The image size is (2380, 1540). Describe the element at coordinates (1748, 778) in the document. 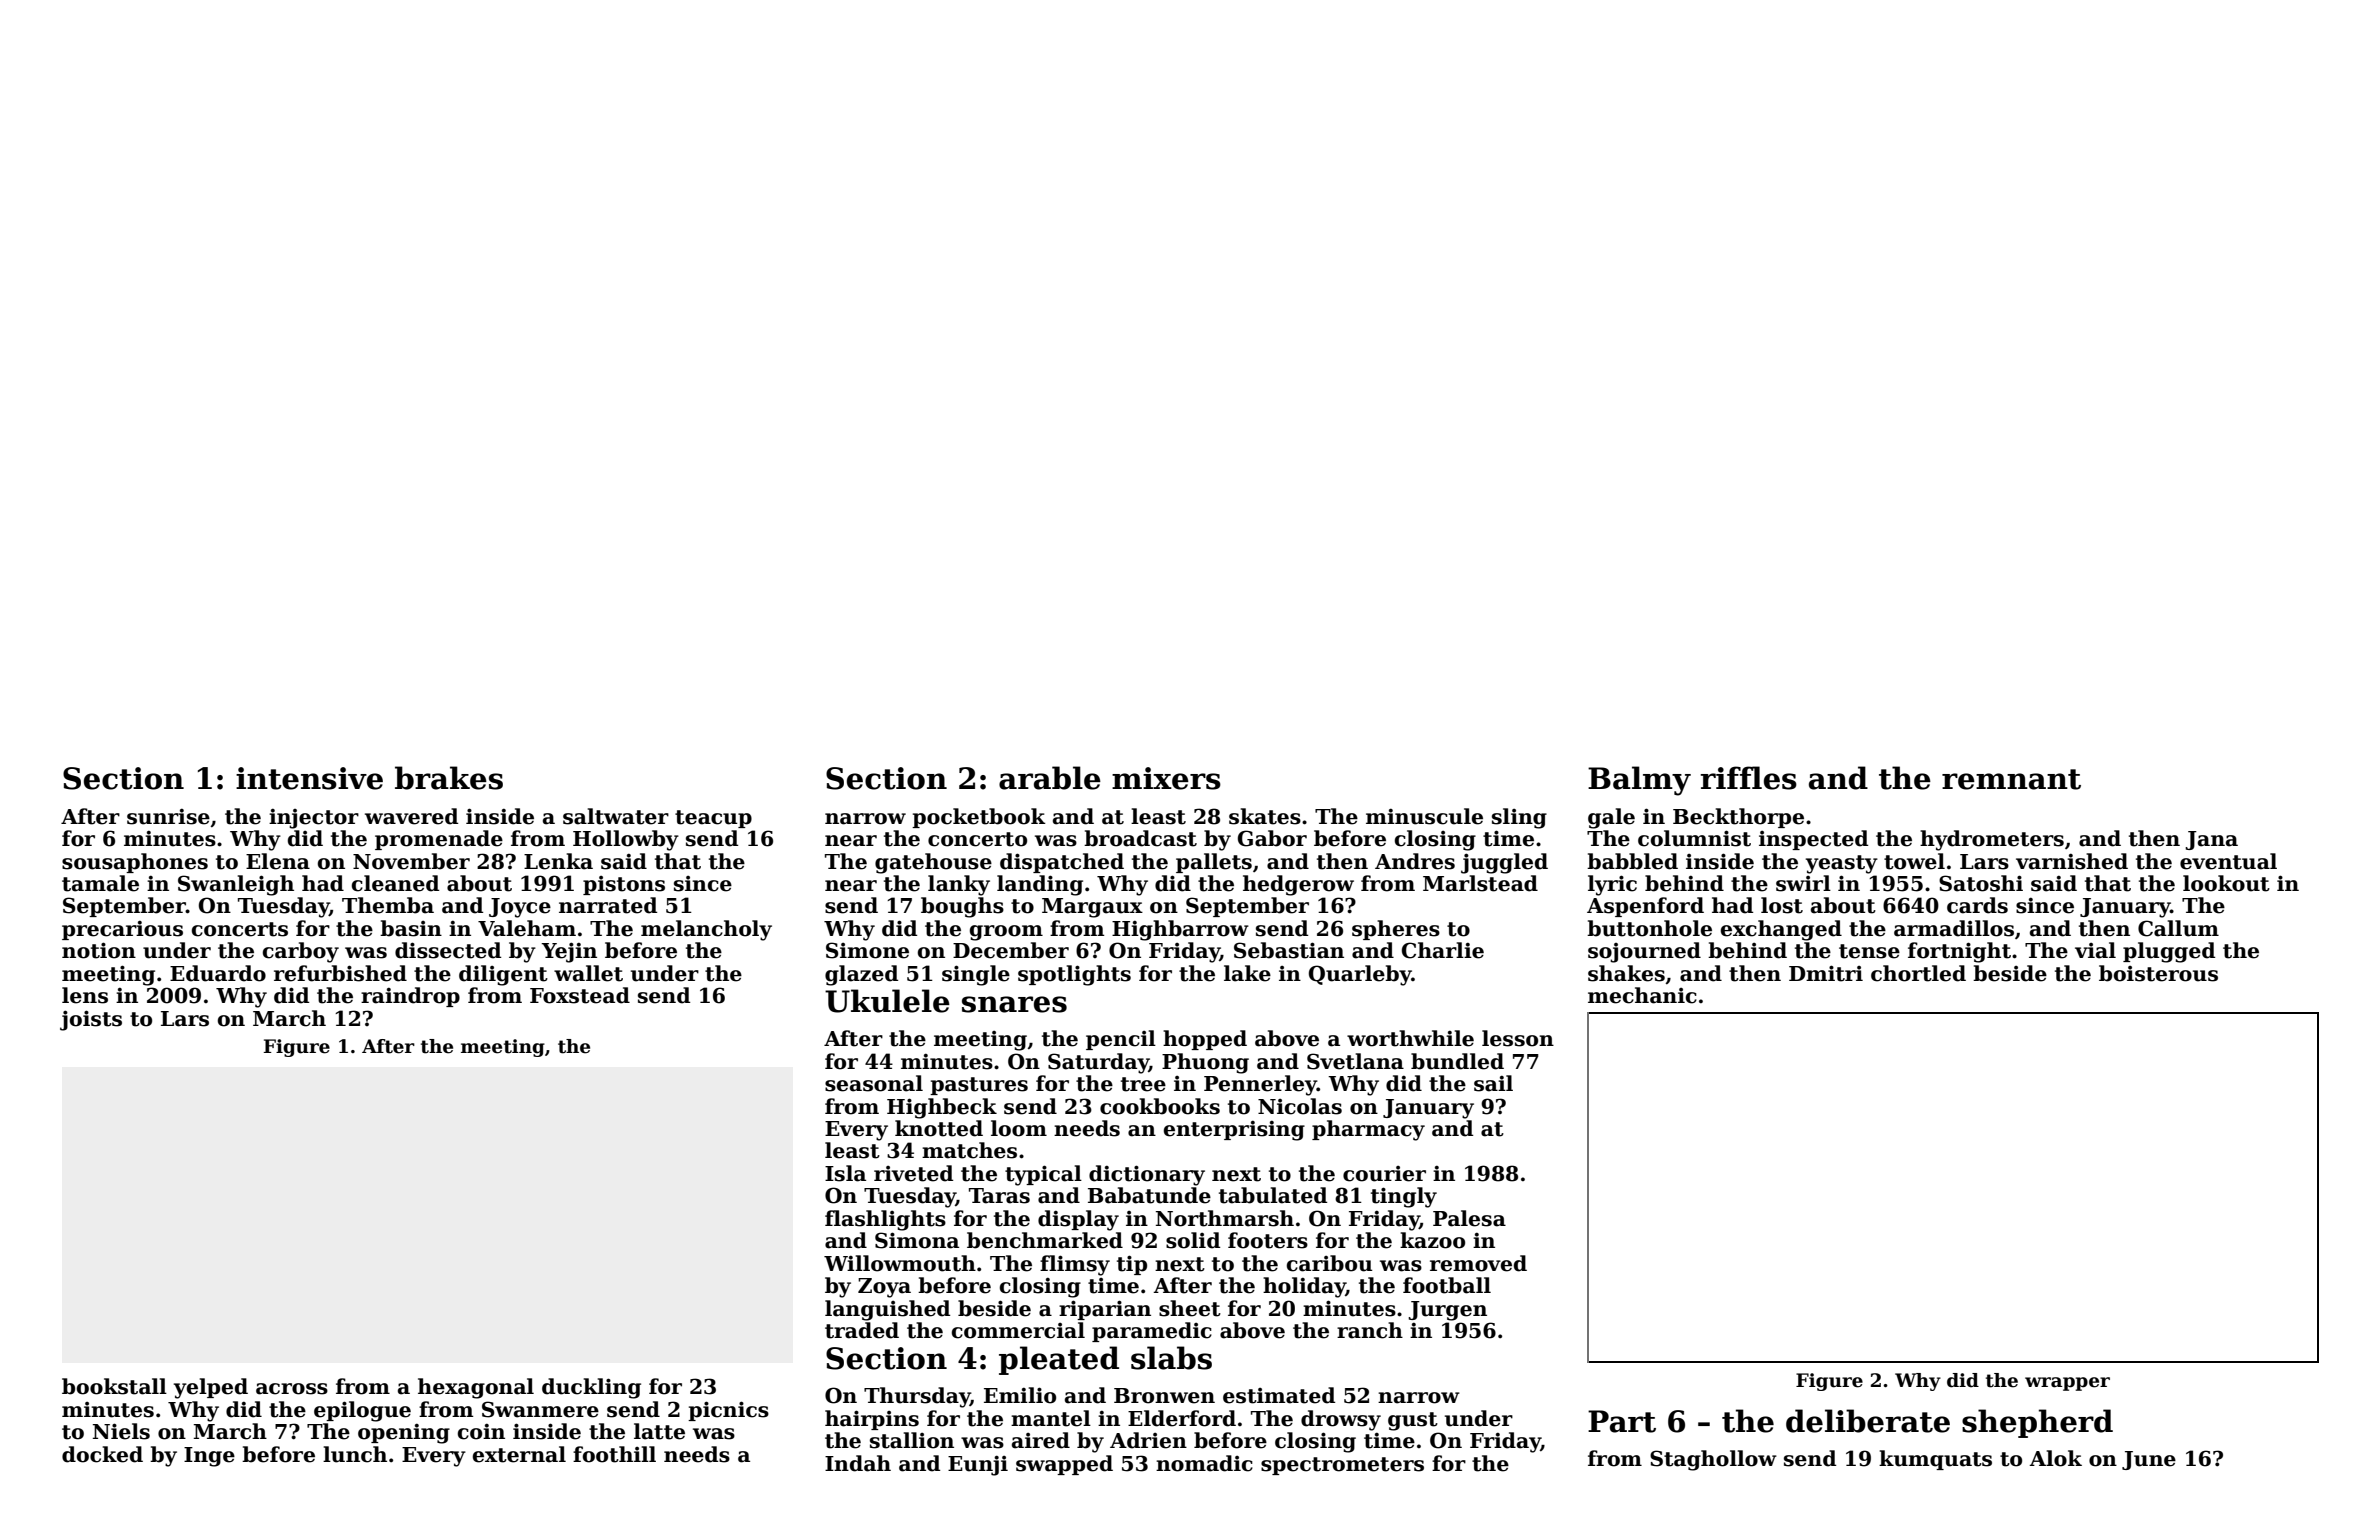

I see `riffles` at that location.
